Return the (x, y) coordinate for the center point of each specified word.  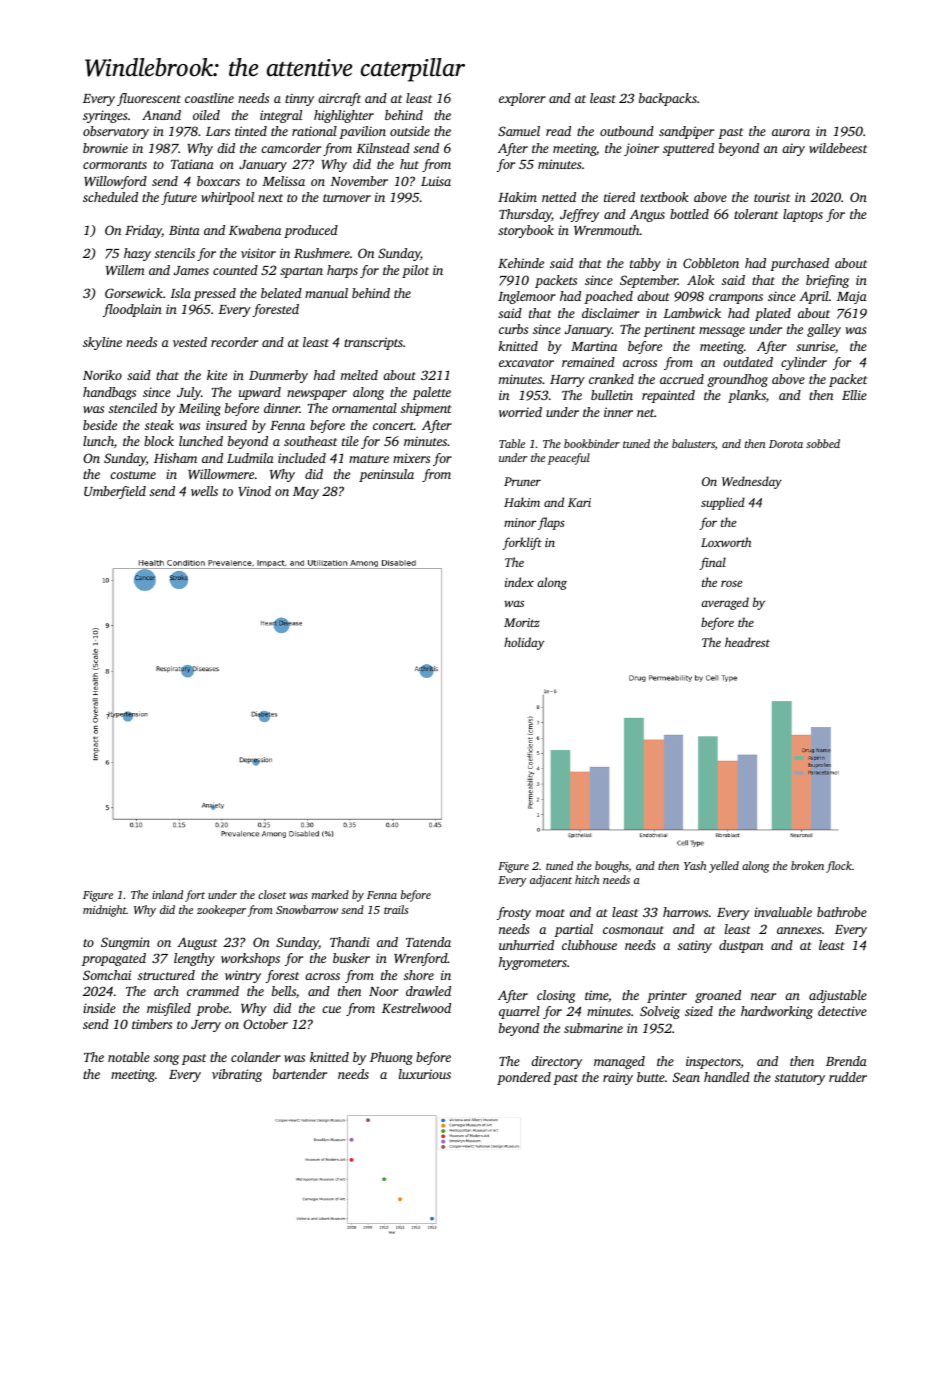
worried (520, 412)
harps (342, 271)
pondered (524, 1078)
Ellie (854, 395)
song (166, 1060)
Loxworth (726, 542)
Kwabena (255, 230)
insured (226, 425)
